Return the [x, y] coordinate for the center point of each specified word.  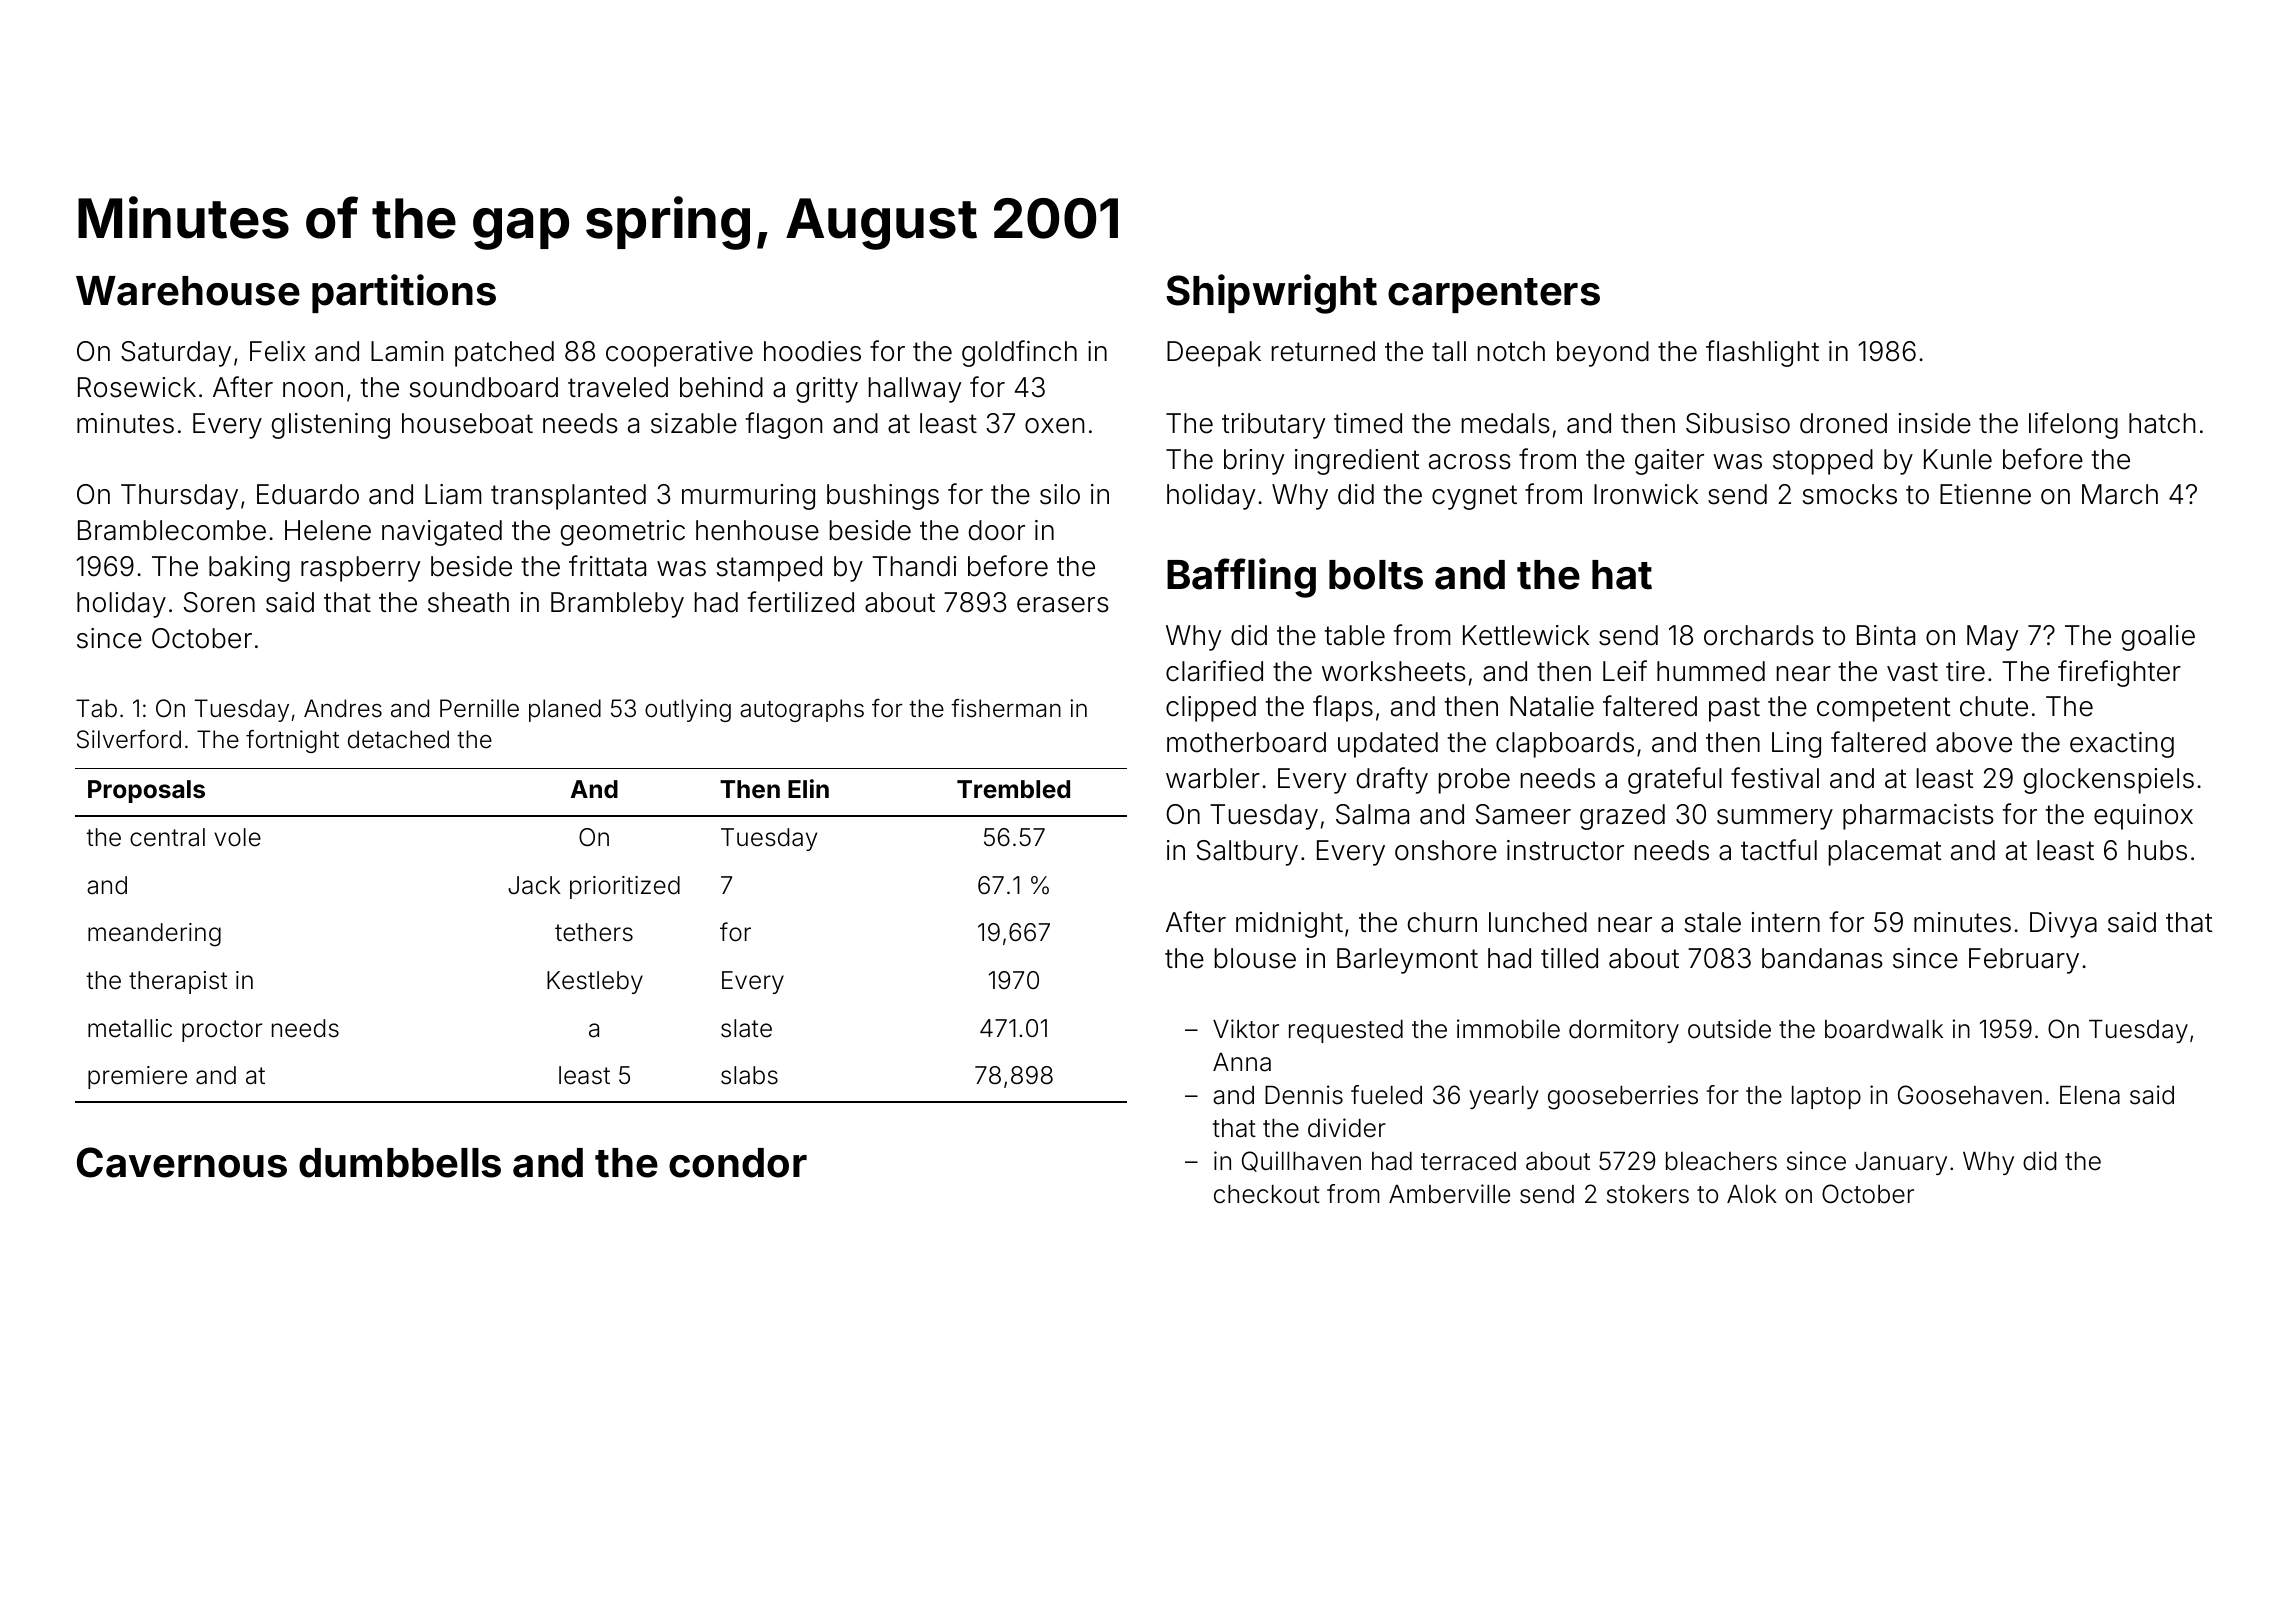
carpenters [1494, 295]
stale [1713, 922]
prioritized [625, 887]
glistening [331, 426]
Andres [343, 708]
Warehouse [188, 291]
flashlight [1762, 353]
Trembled [1013, 789]
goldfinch [1019, 353]
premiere [137, 1077]
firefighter [2119, 673]
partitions [404, 293]
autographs [802, 710]
